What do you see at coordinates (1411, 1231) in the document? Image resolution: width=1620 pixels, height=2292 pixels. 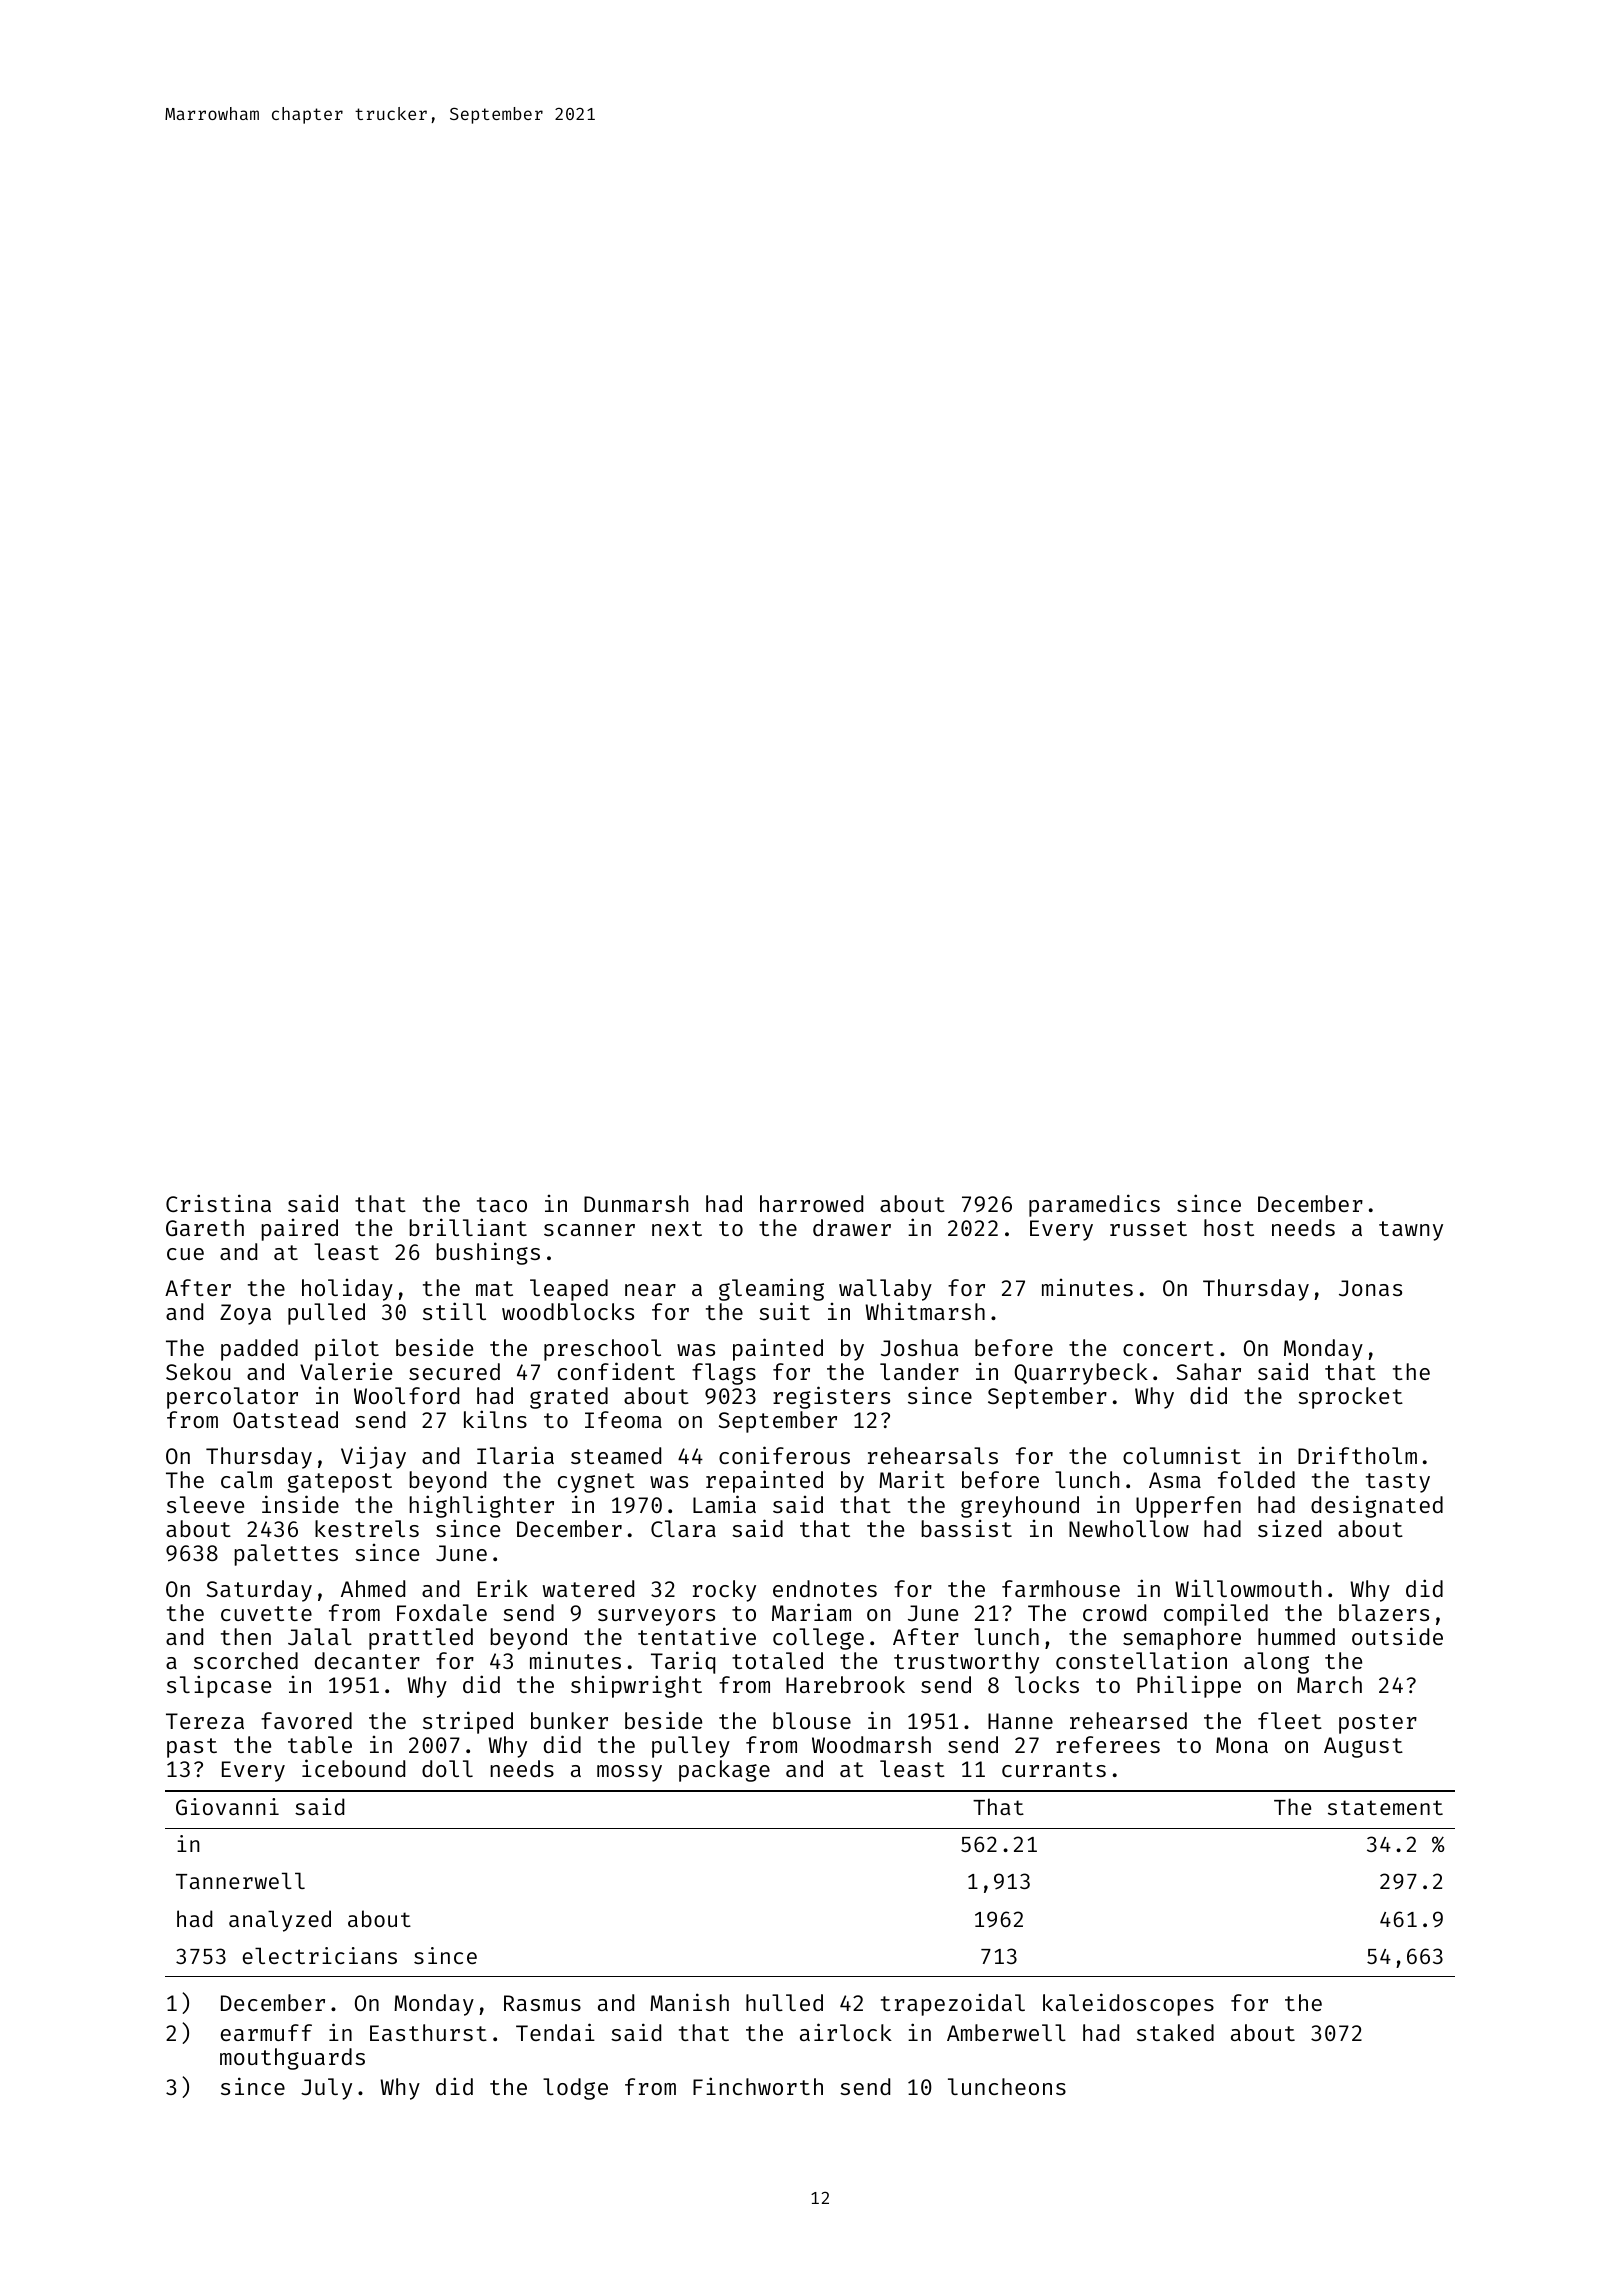 I see `tawny` at bounding box center [1411, 1231].
